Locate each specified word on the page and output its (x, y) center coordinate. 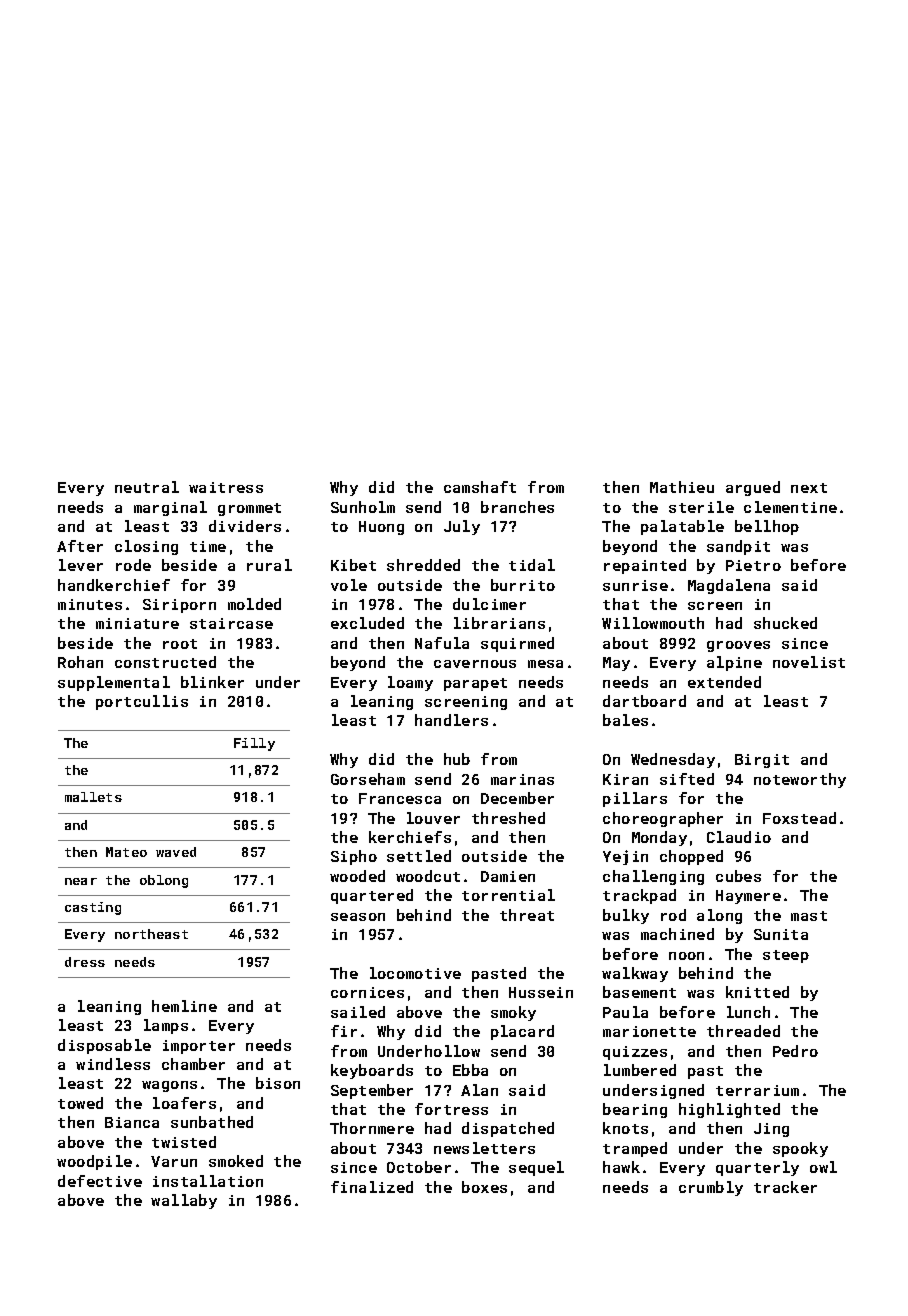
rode (133, 565)
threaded (743, 1031)
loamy (410, 683)
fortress (451, 1109)
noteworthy (800, 780)
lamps (166, 1026)
